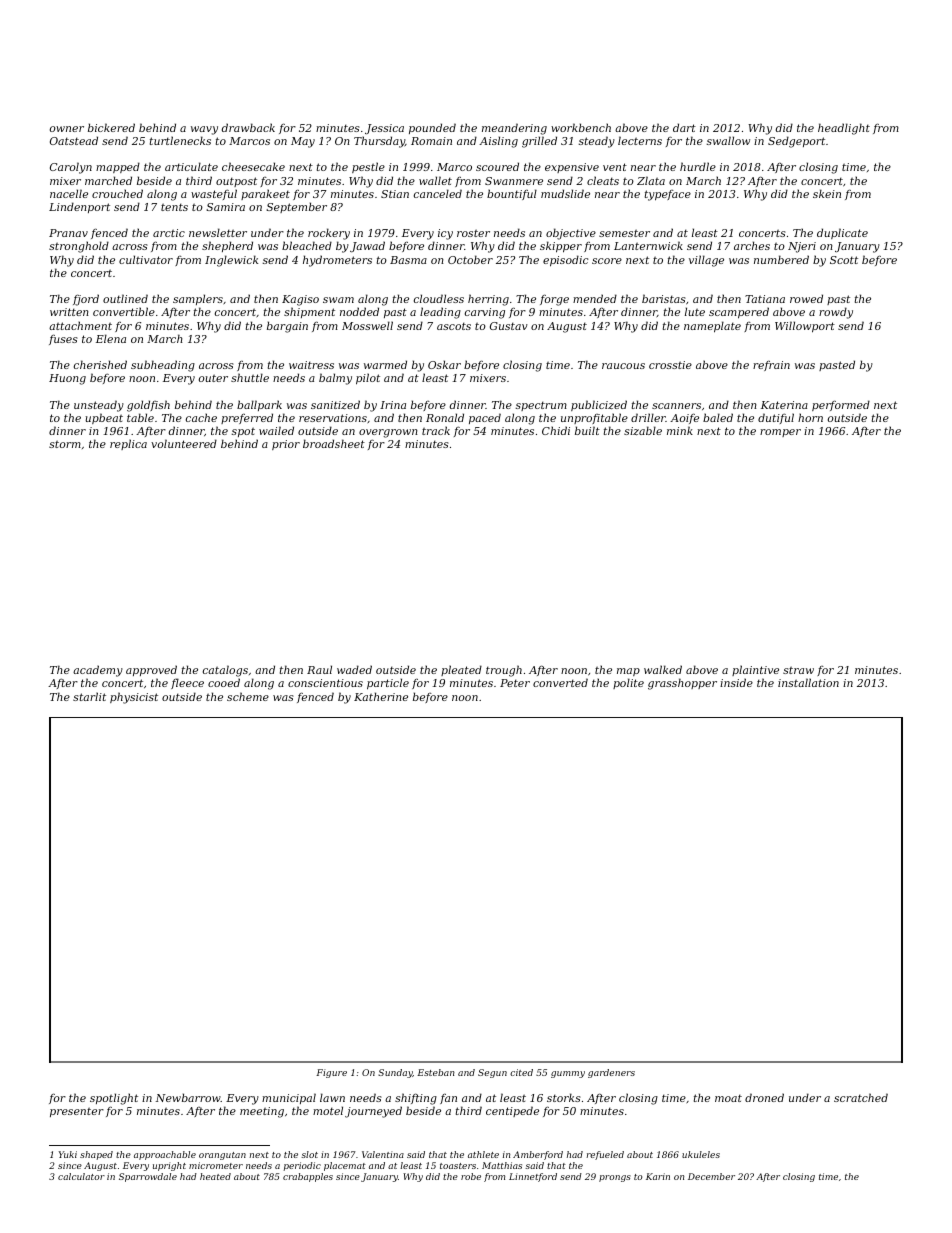 This page has width=952, height=1233. Describe the element at coordinates (764, 1097) in the page. I see `droned` at that location.
